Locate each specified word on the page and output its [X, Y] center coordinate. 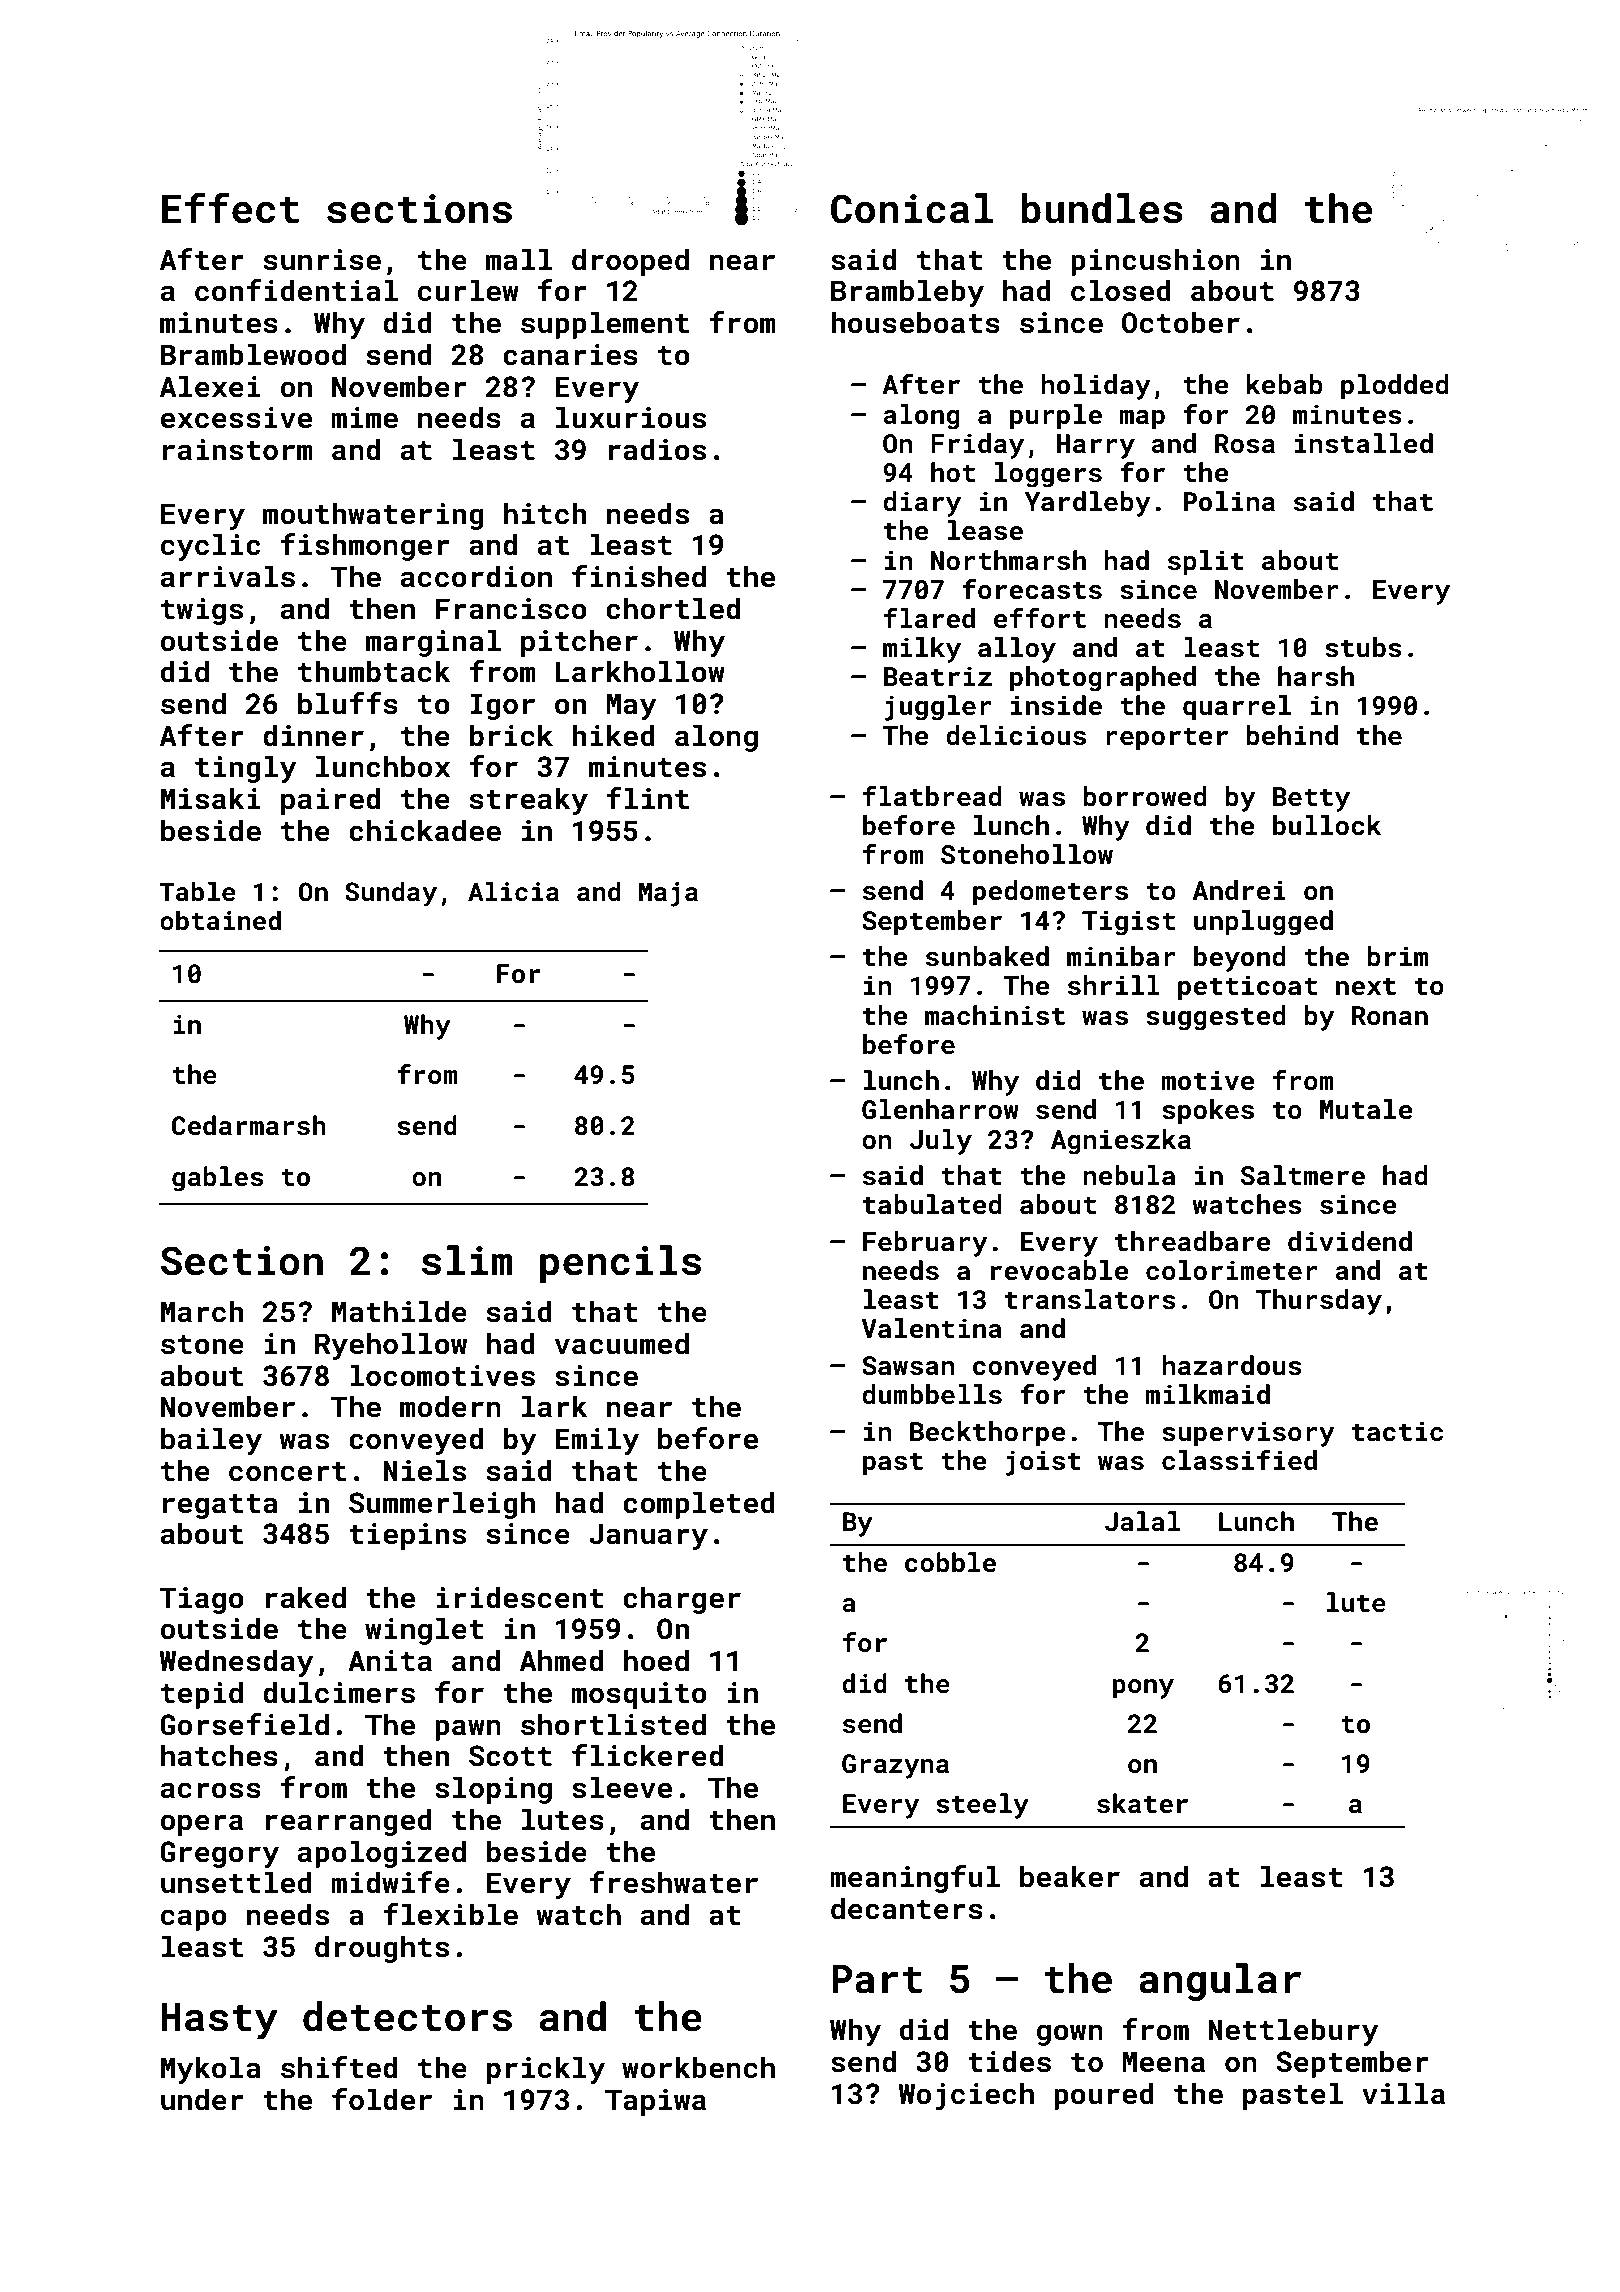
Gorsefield [244, 1724]
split [1206, 563]
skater [1142, 1803]
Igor [502, 706]
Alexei [210, 386]
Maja [668, 894]
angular [1220, 1982]
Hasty [219, 2021]
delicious [1016, 735]
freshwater [673, 1882]
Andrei [1239, 890]
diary [922, 504]
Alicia [513, 891]
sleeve [622, 1787]
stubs [1363, 647]
